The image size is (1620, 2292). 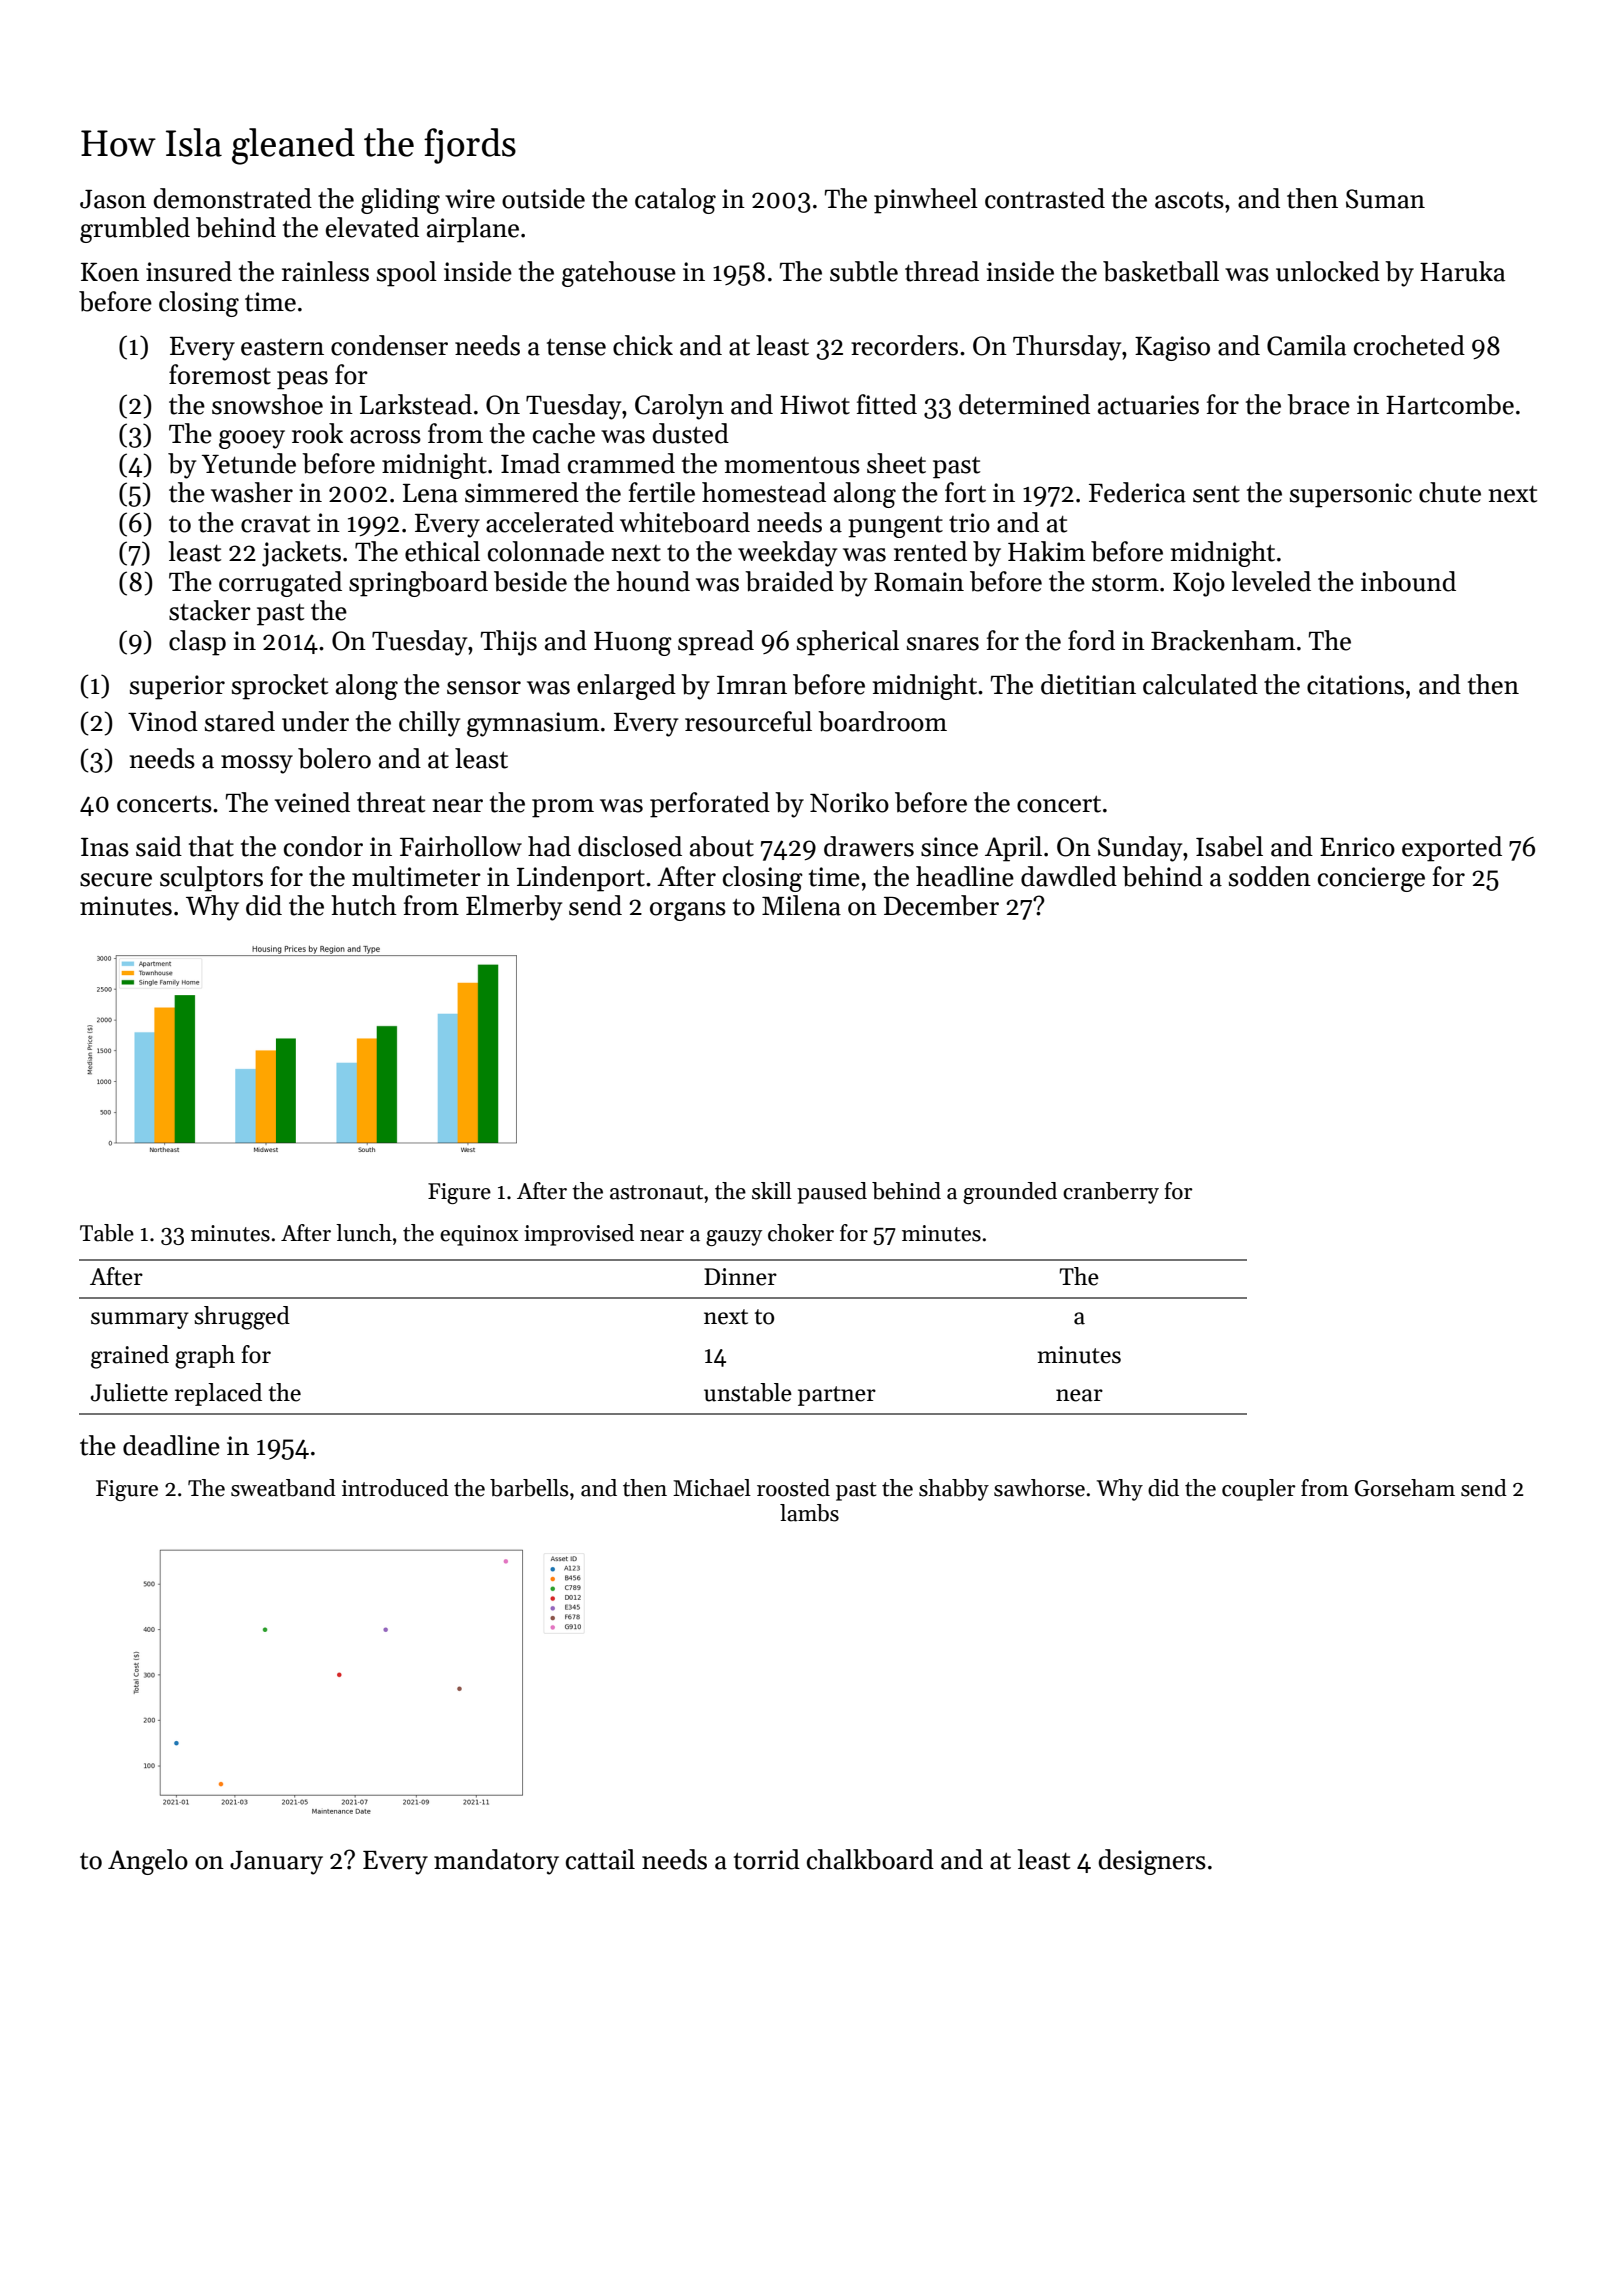 I want to click on Angelo, so click(x=148, y=1862).
